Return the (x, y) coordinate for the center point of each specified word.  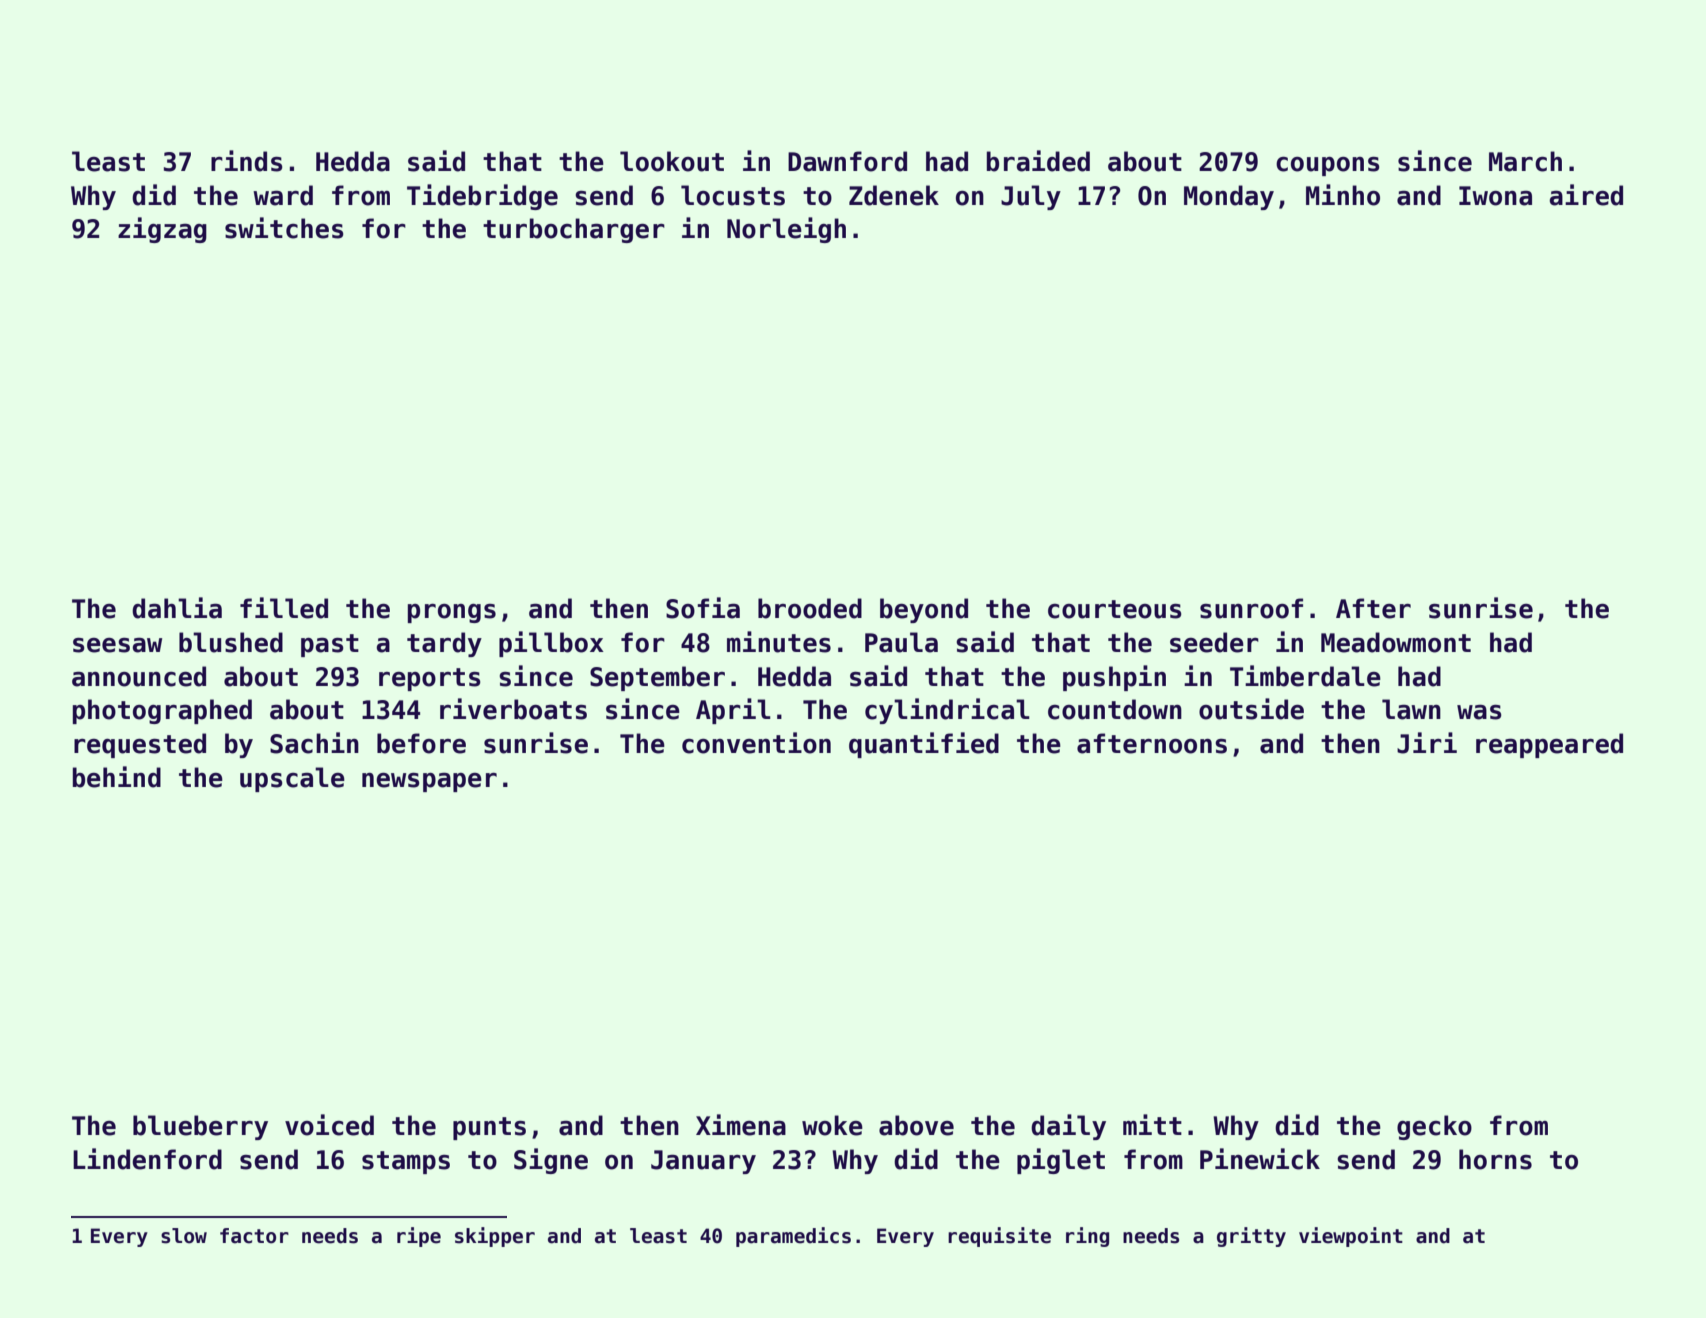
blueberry (200, 1127)
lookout (672, 161)
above (916, 1125)
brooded (810, 608)
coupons (1328, 166)
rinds (247, 161)
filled (284, 608)
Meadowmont (1396, 642)
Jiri (1427, 743)
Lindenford (147, 1159)
